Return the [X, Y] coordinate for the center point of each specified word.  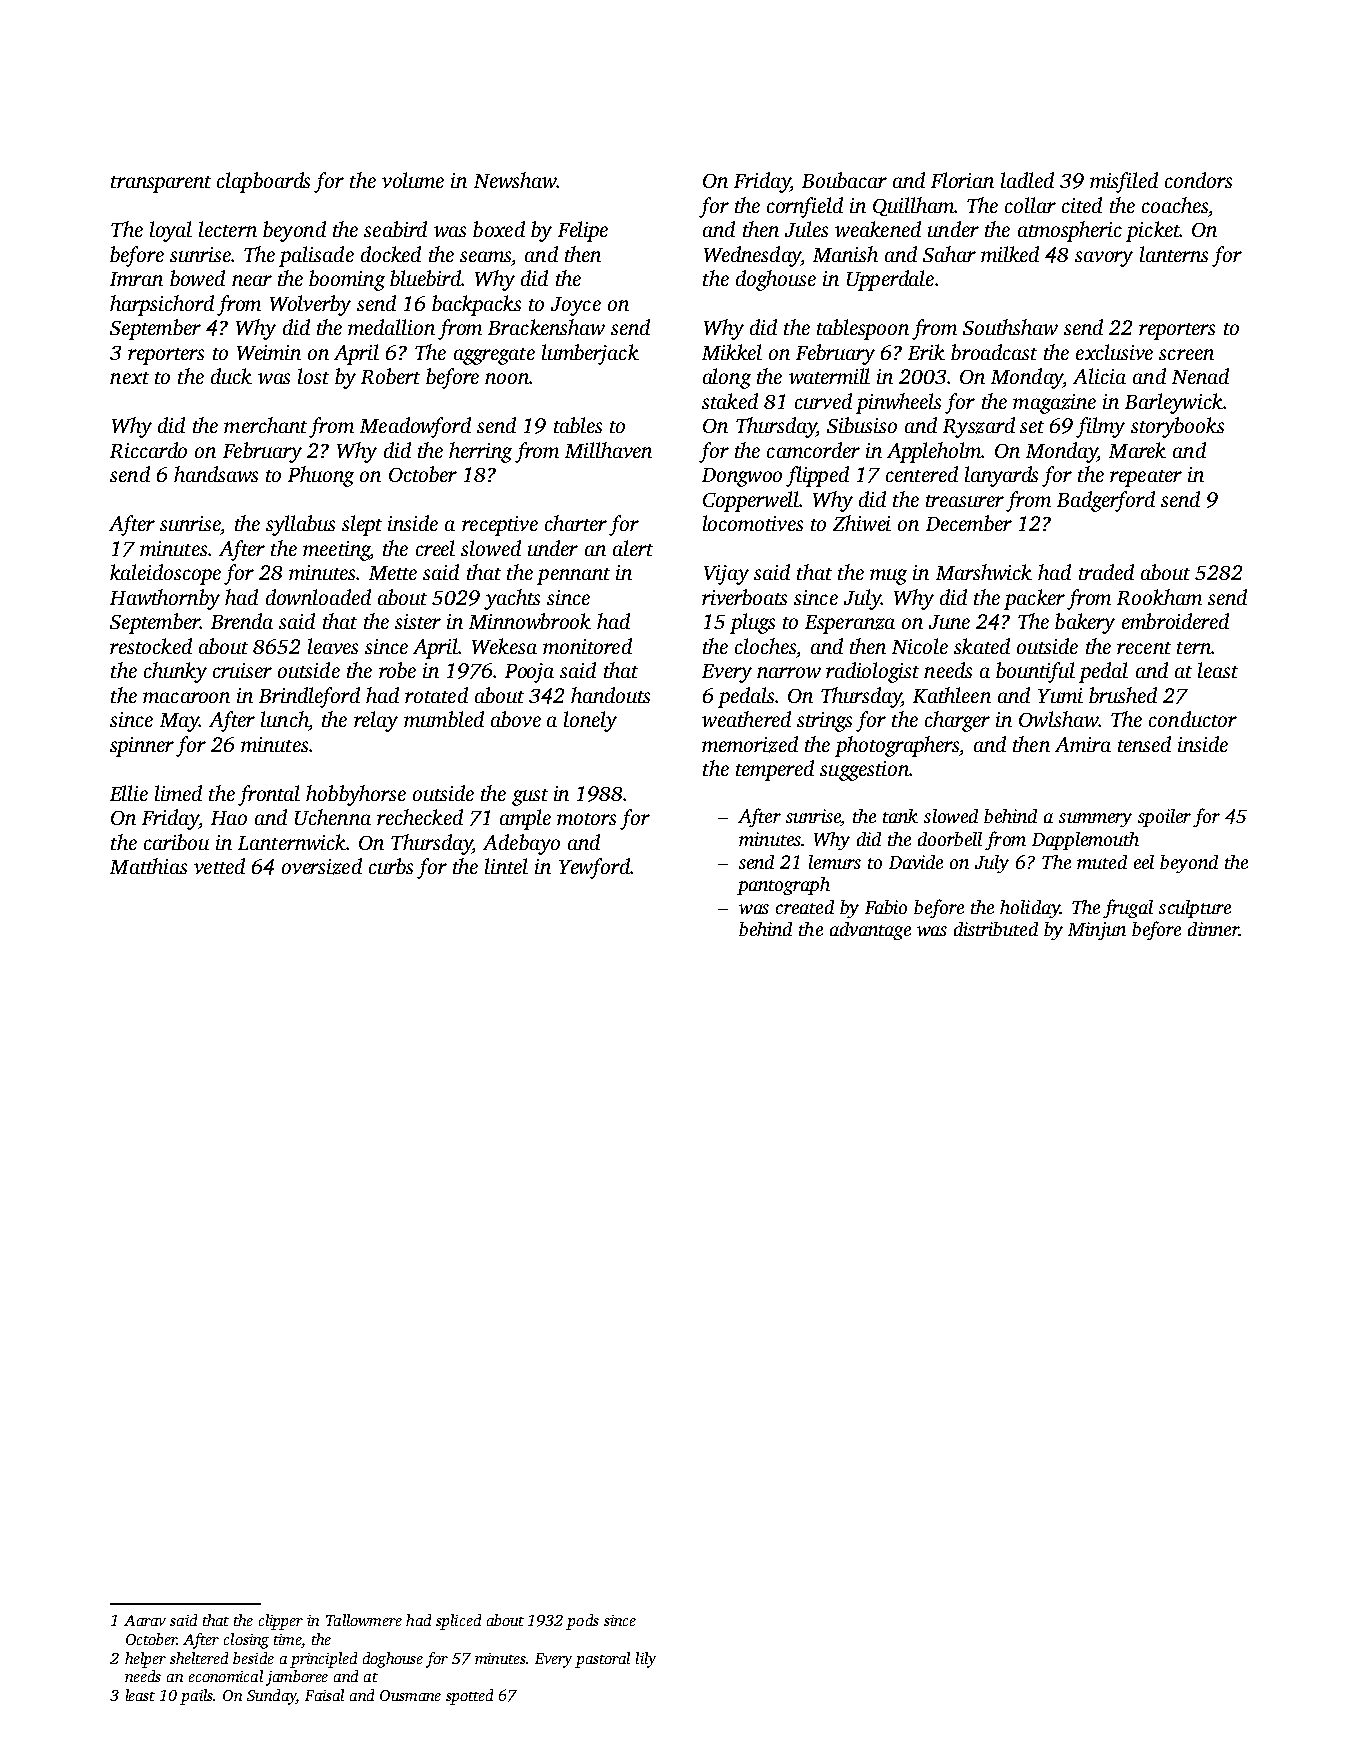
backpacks [476, 305]
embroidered [1175, 621]
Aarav [145, 1620]
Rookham [1159, 597]
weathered [746, 719]
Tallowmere [364, 1620]
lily [646, 1660]
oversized [322, 866]
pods [582, 1622]
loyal [171, 231]
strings [824, 722]
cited [1082, 205]
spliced [458, 1622]
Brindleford [309, 697]
